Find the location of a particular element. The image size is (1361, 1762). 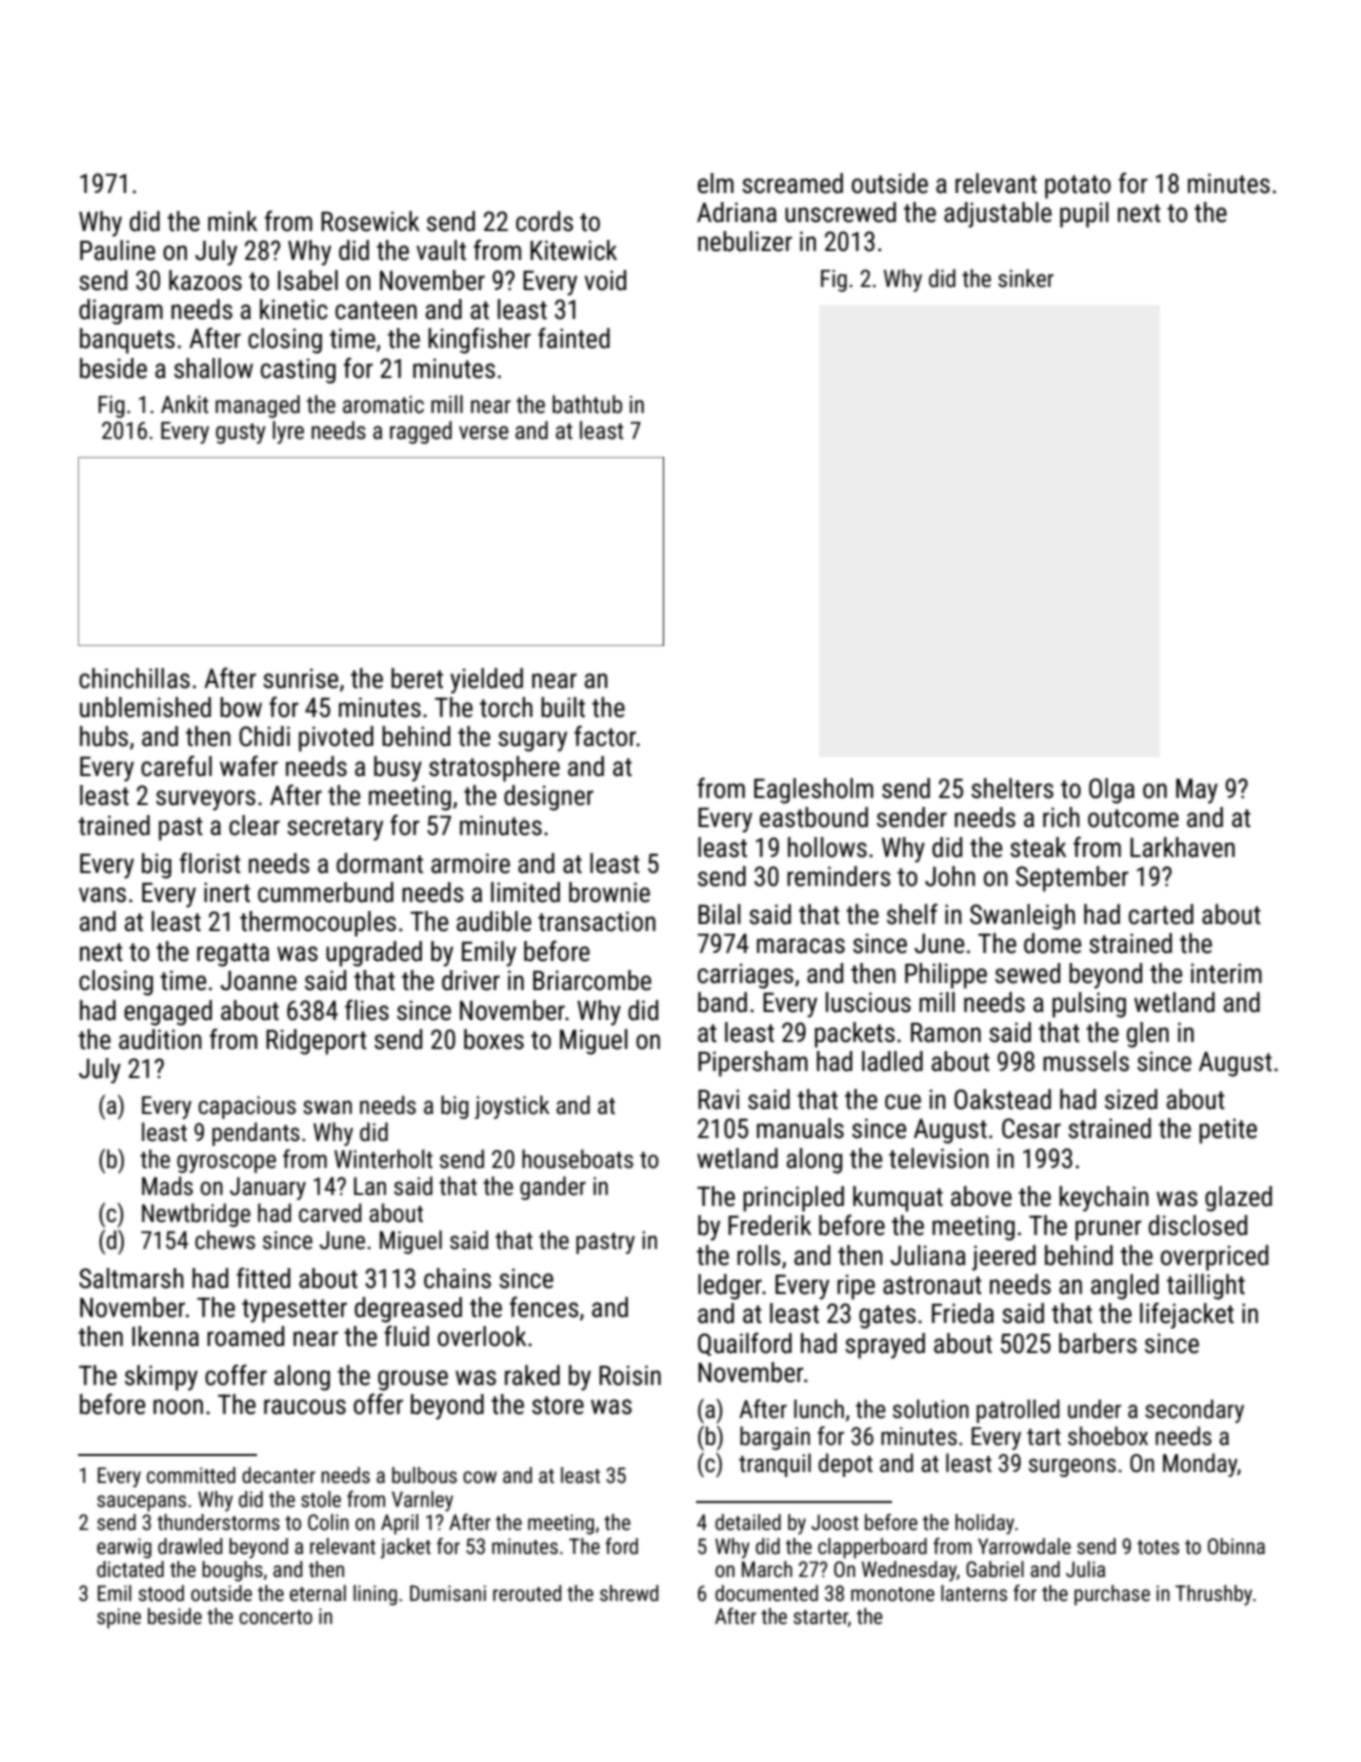

decanter is located at coordinates (278, 1475).
